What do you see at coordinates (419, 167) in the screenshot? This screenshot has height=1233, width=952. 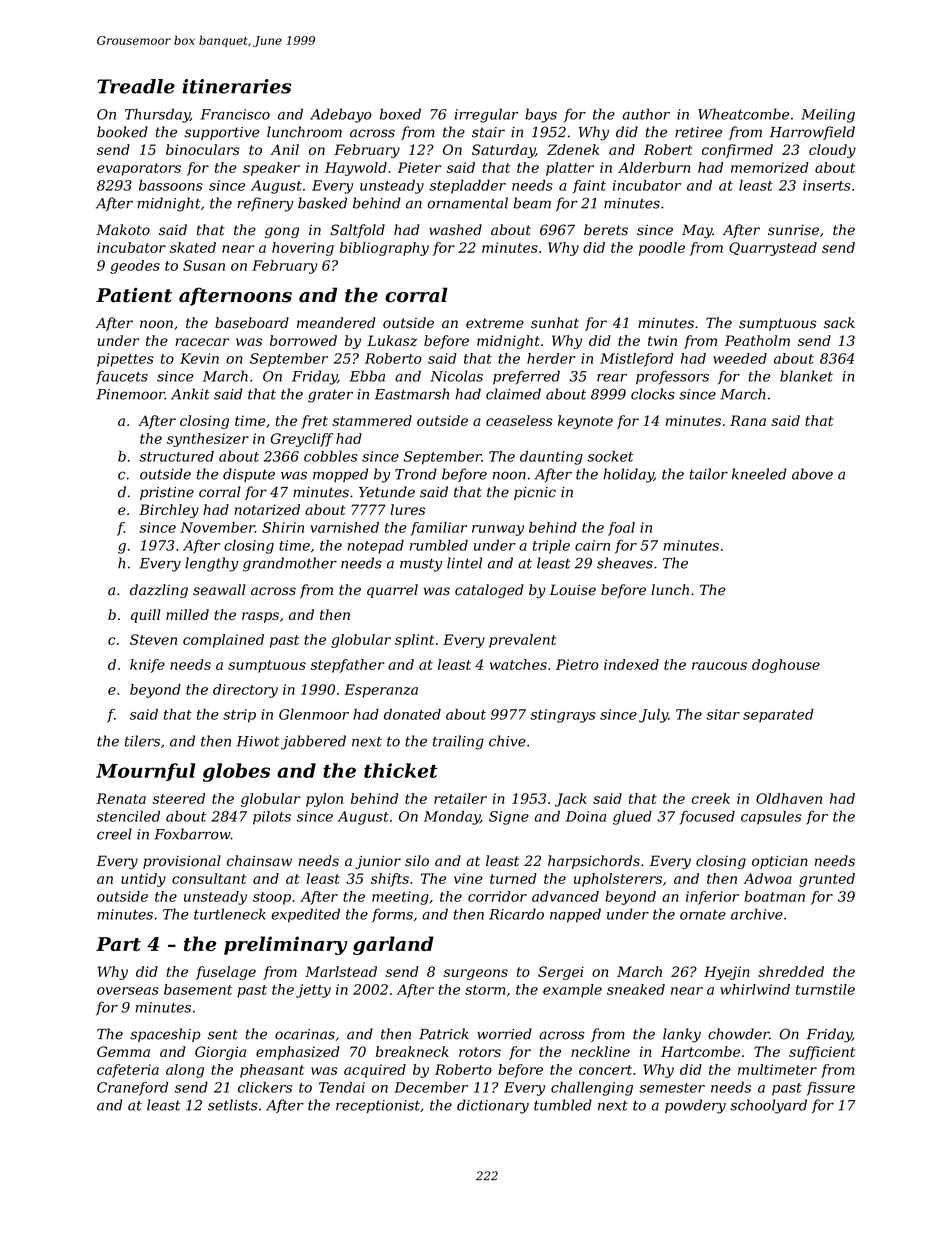 I see `Pieter` at bounding box center [419, 167].
